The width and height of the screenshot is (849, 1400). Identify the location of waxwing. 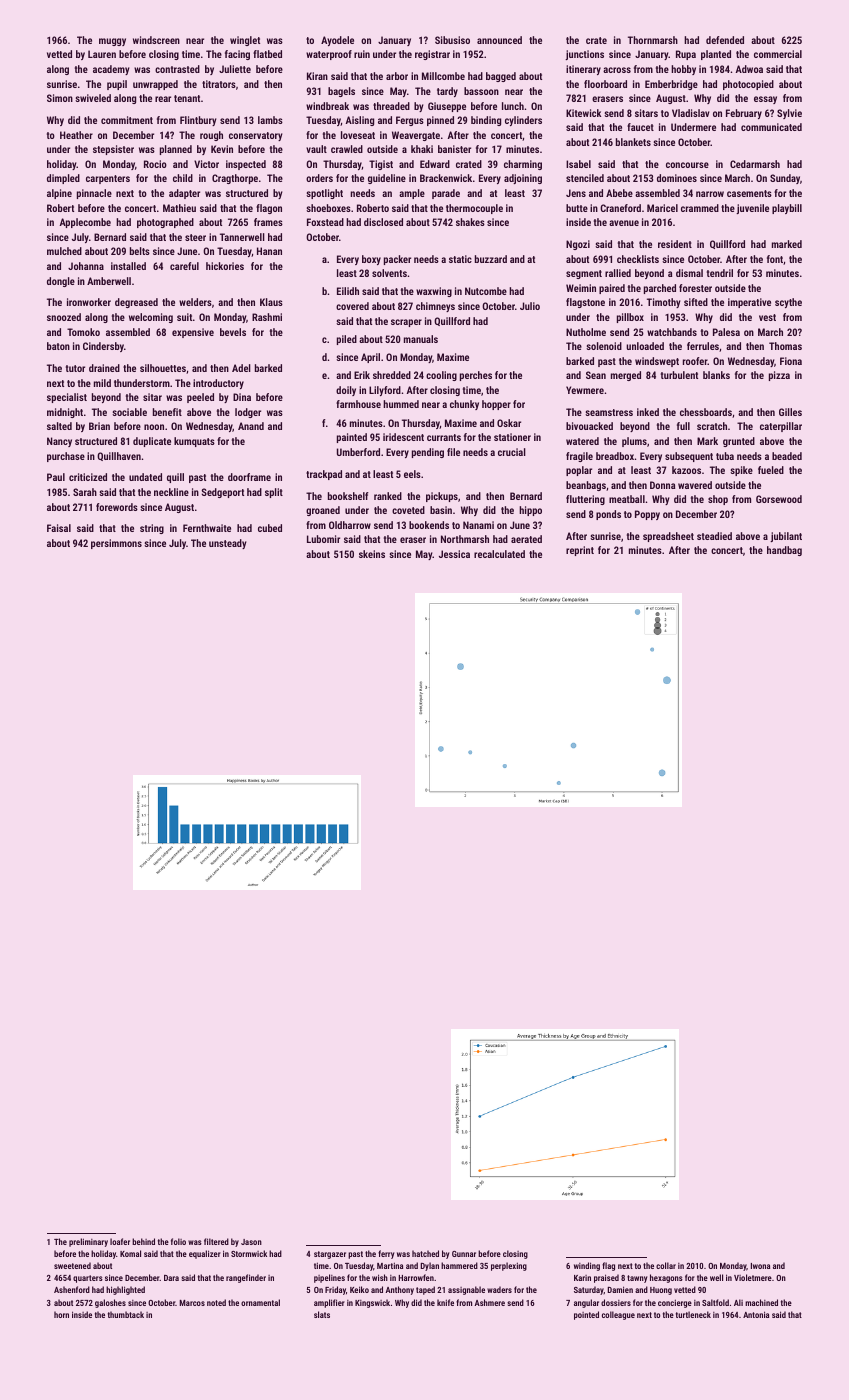
(434, 292).
